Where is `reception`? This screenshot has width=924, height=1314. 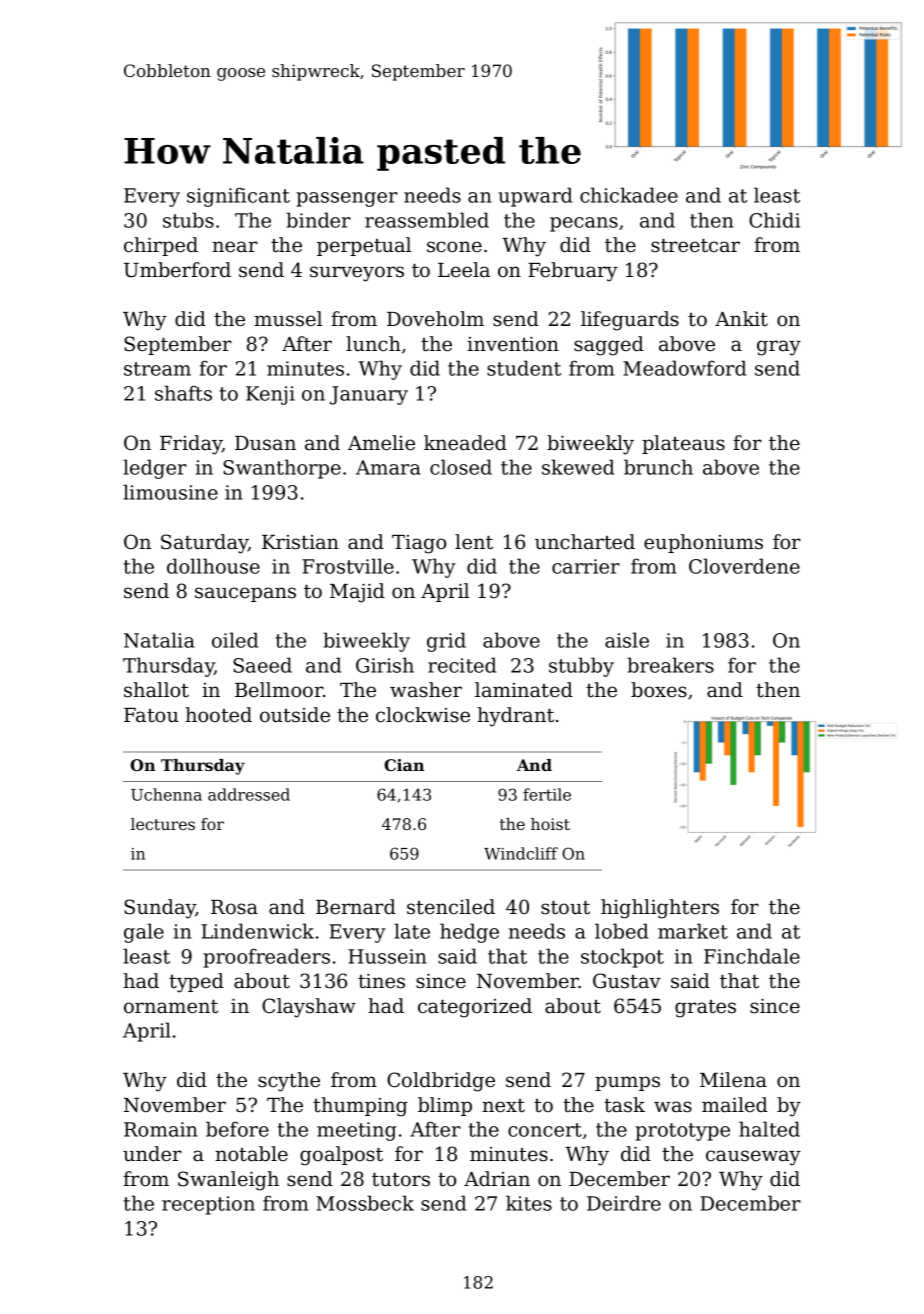 reception is located at coordinates (208, 1205).
